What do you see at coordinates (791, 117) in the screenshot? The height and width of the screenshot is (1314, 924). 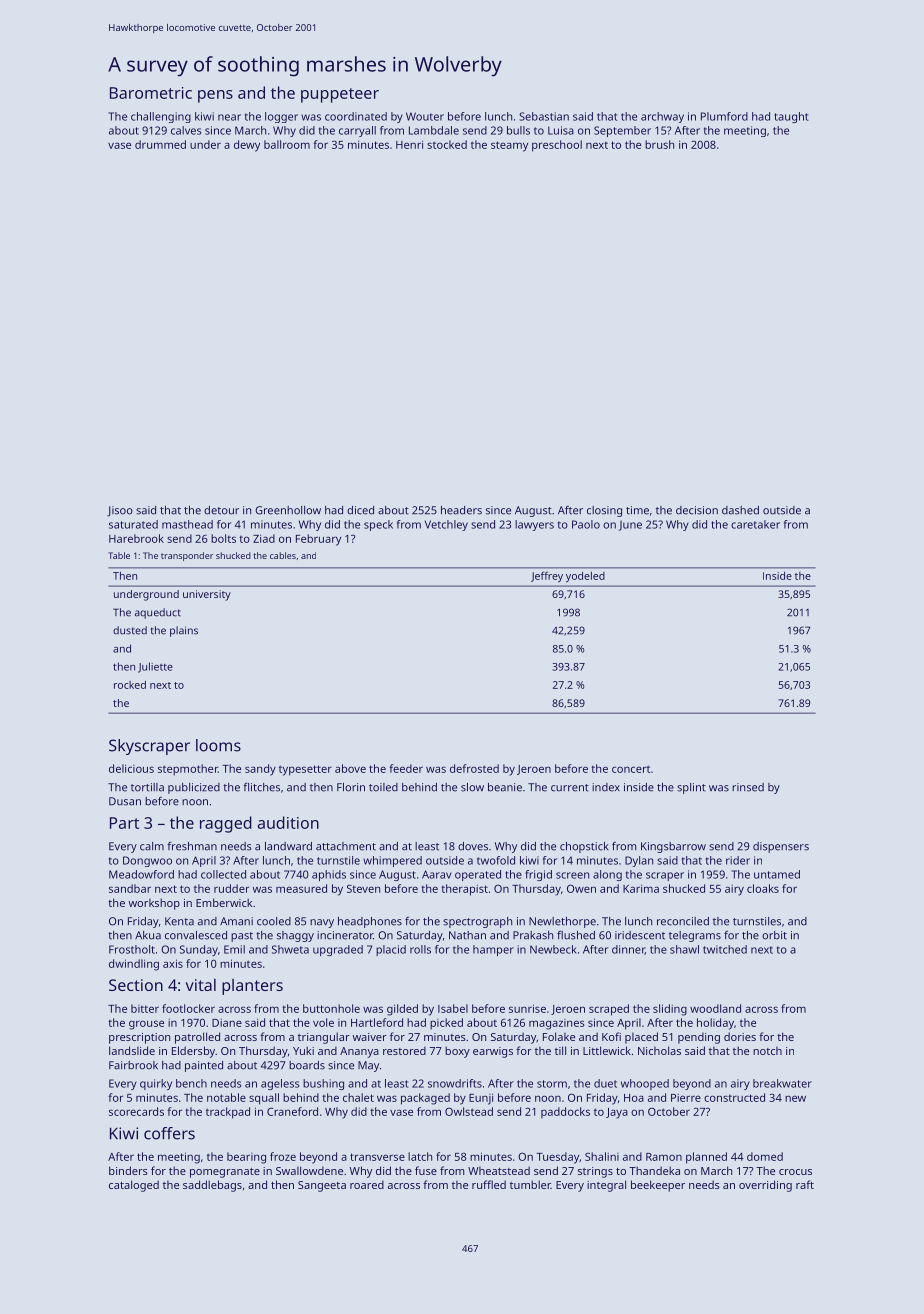 I see `taught` at bounding box center [791, 117].
